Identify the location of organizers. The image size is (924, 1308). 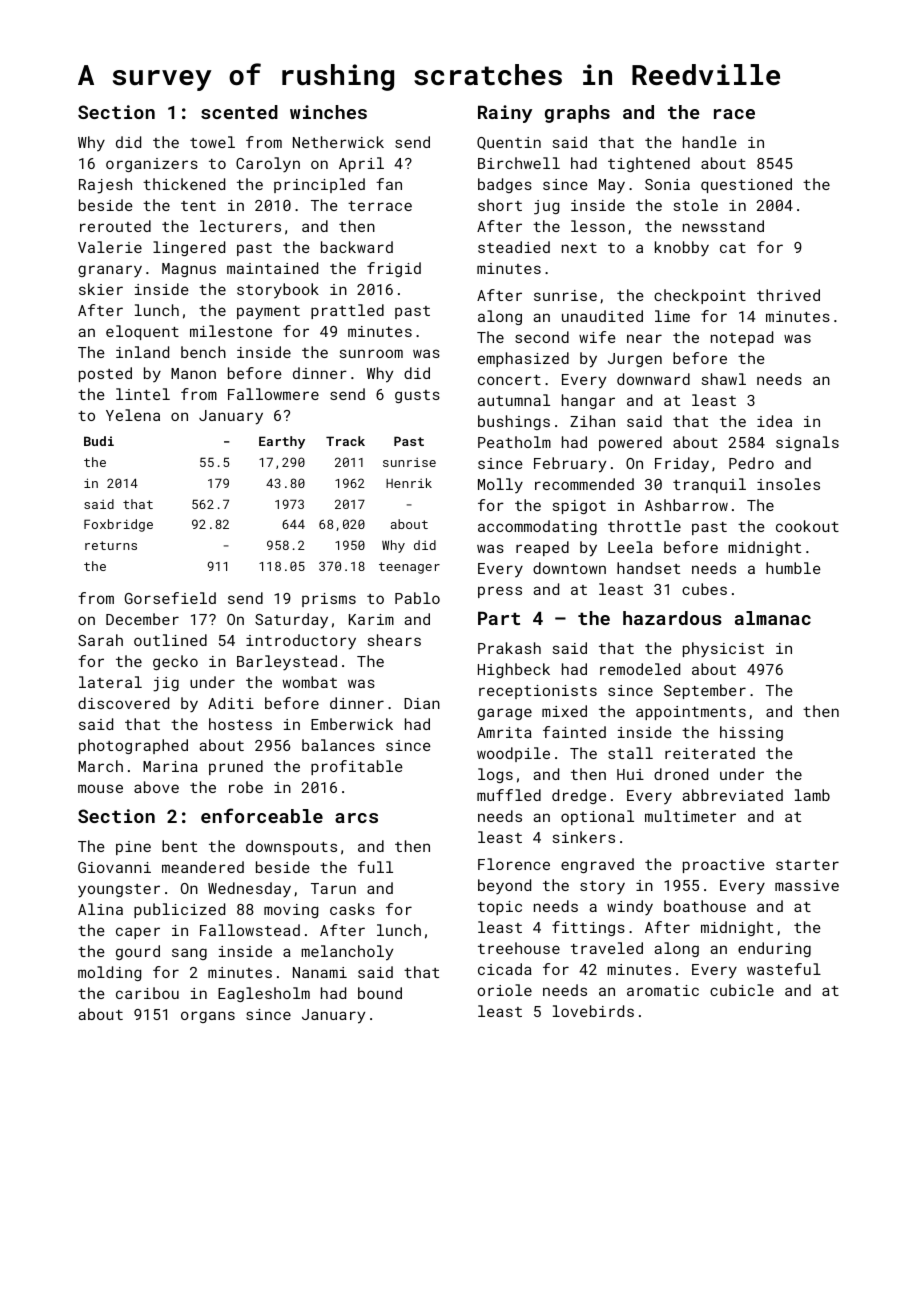
(152, 165).
